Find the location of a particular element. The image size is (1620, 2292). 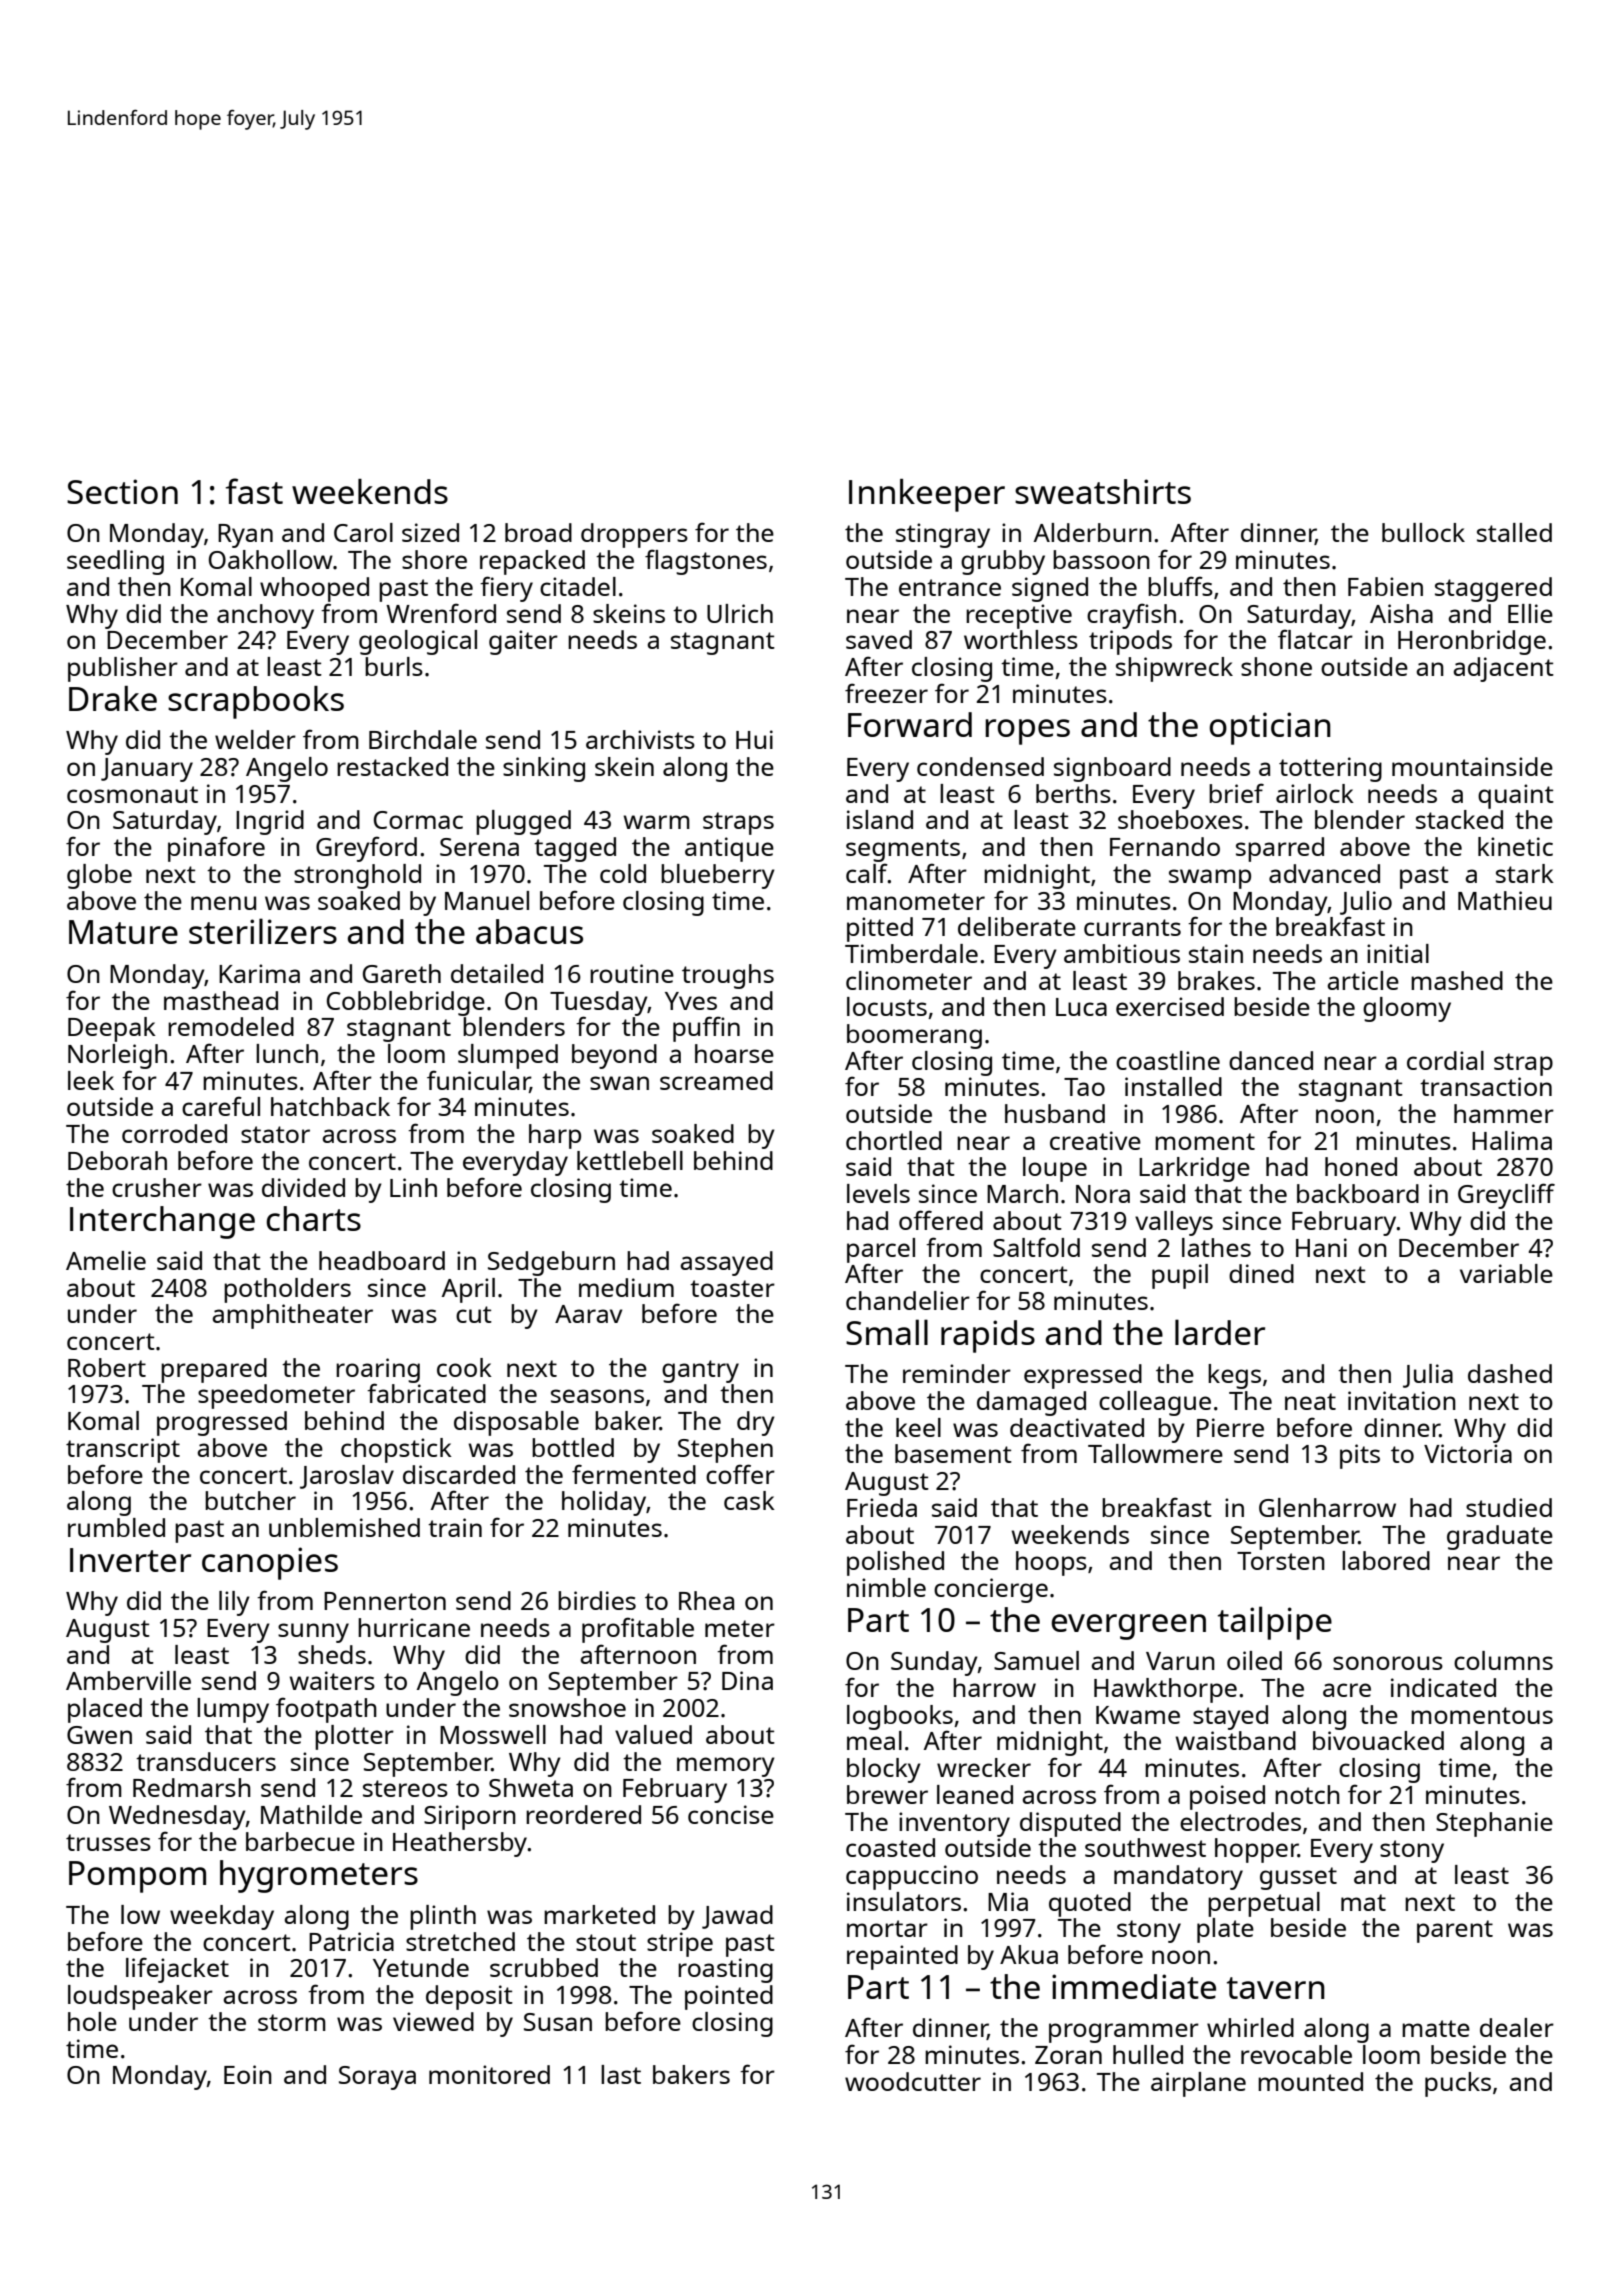

keel is located at coordinates (918, 1427).
